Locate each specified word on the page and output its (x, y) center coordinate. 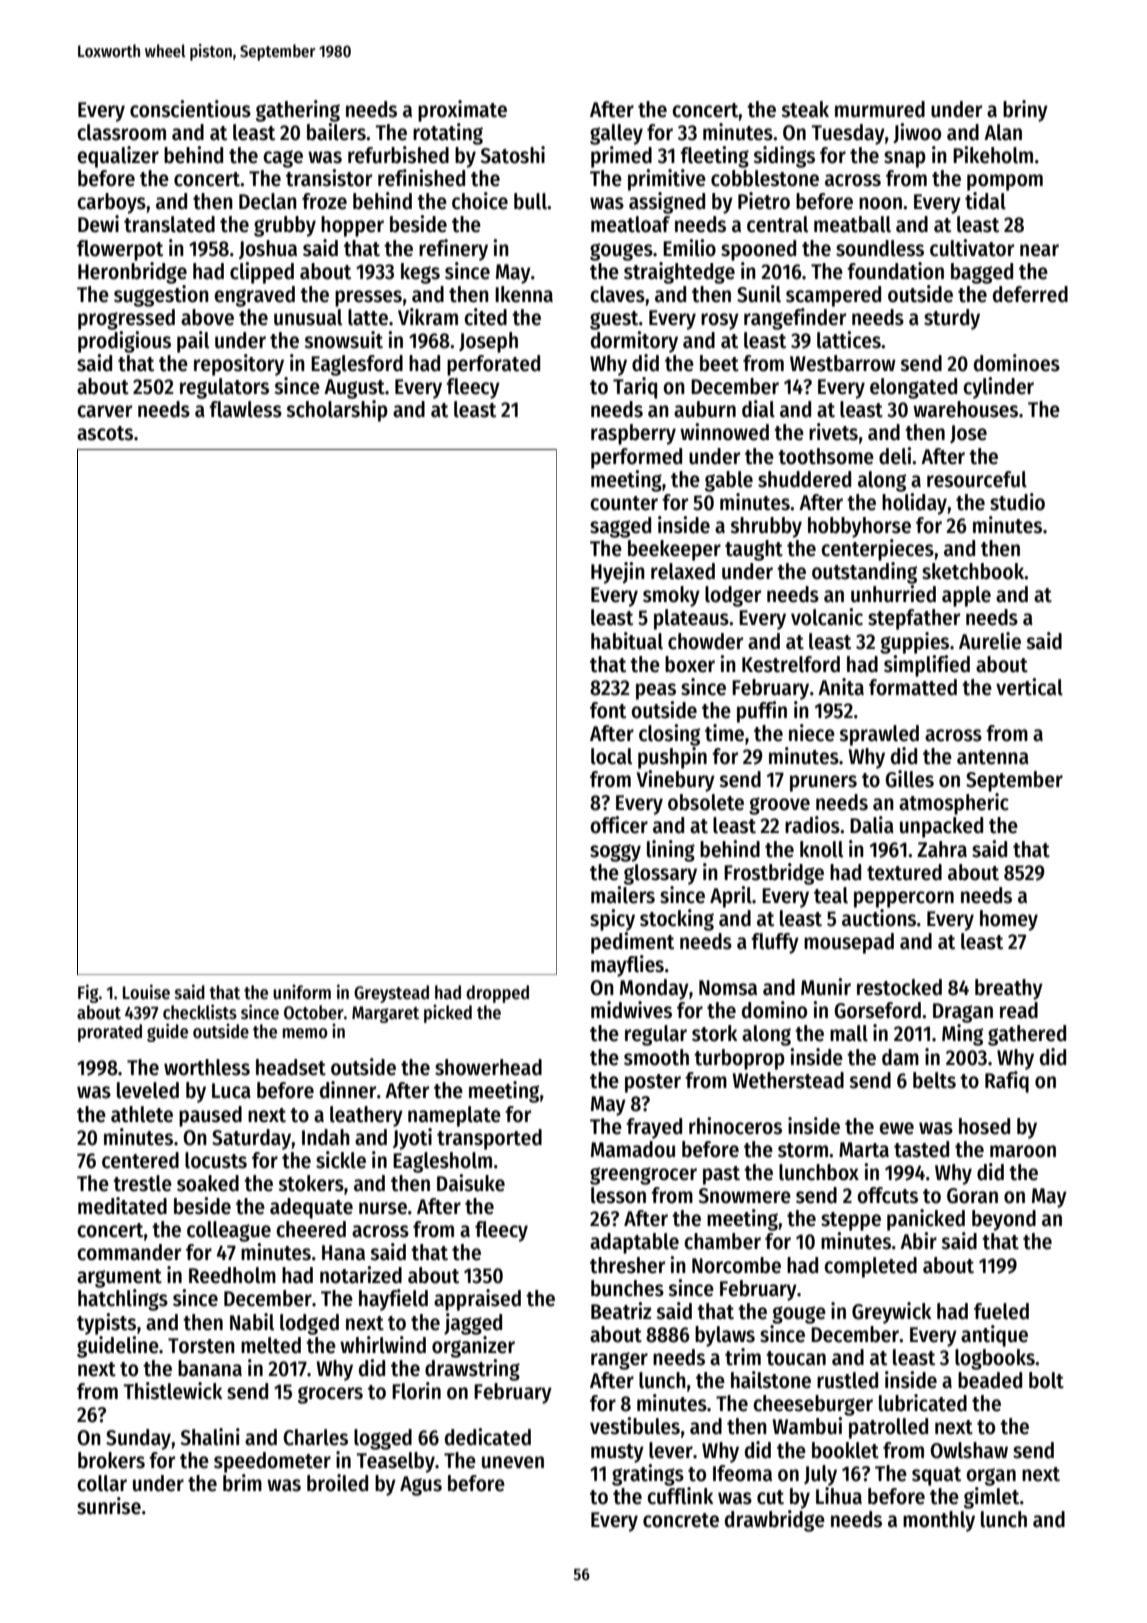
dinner (348, 1090)
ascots (105, 433)
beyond (1004, 1220)
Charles (315, 1437)
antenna (993, 757)
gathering (298, 111)
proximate (462, 111)
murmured (880, 109)
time (724, 733)
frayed (654, 1128)
